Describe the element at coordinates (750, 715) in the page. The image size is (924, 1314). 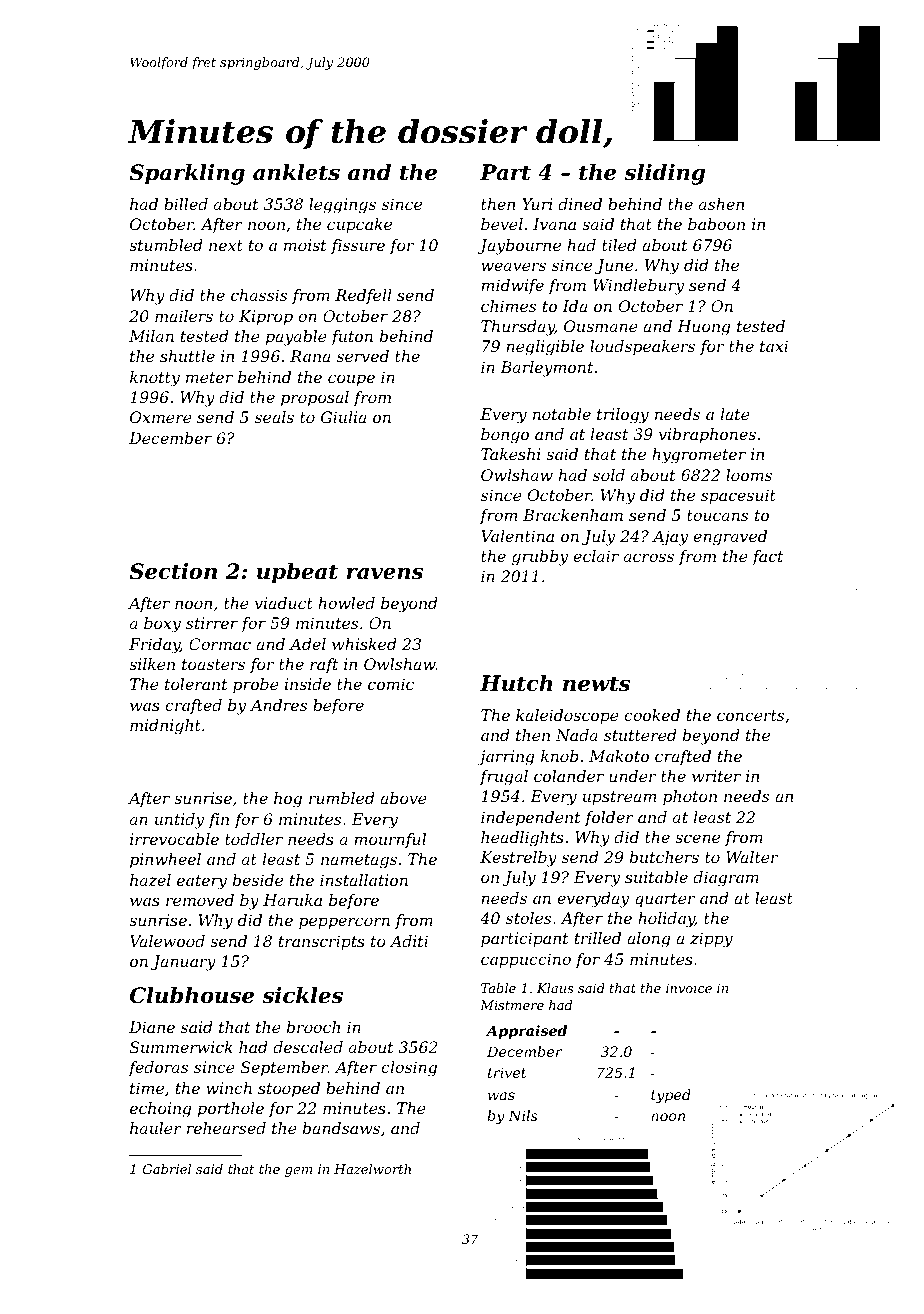
I see `concerts` at that location.
